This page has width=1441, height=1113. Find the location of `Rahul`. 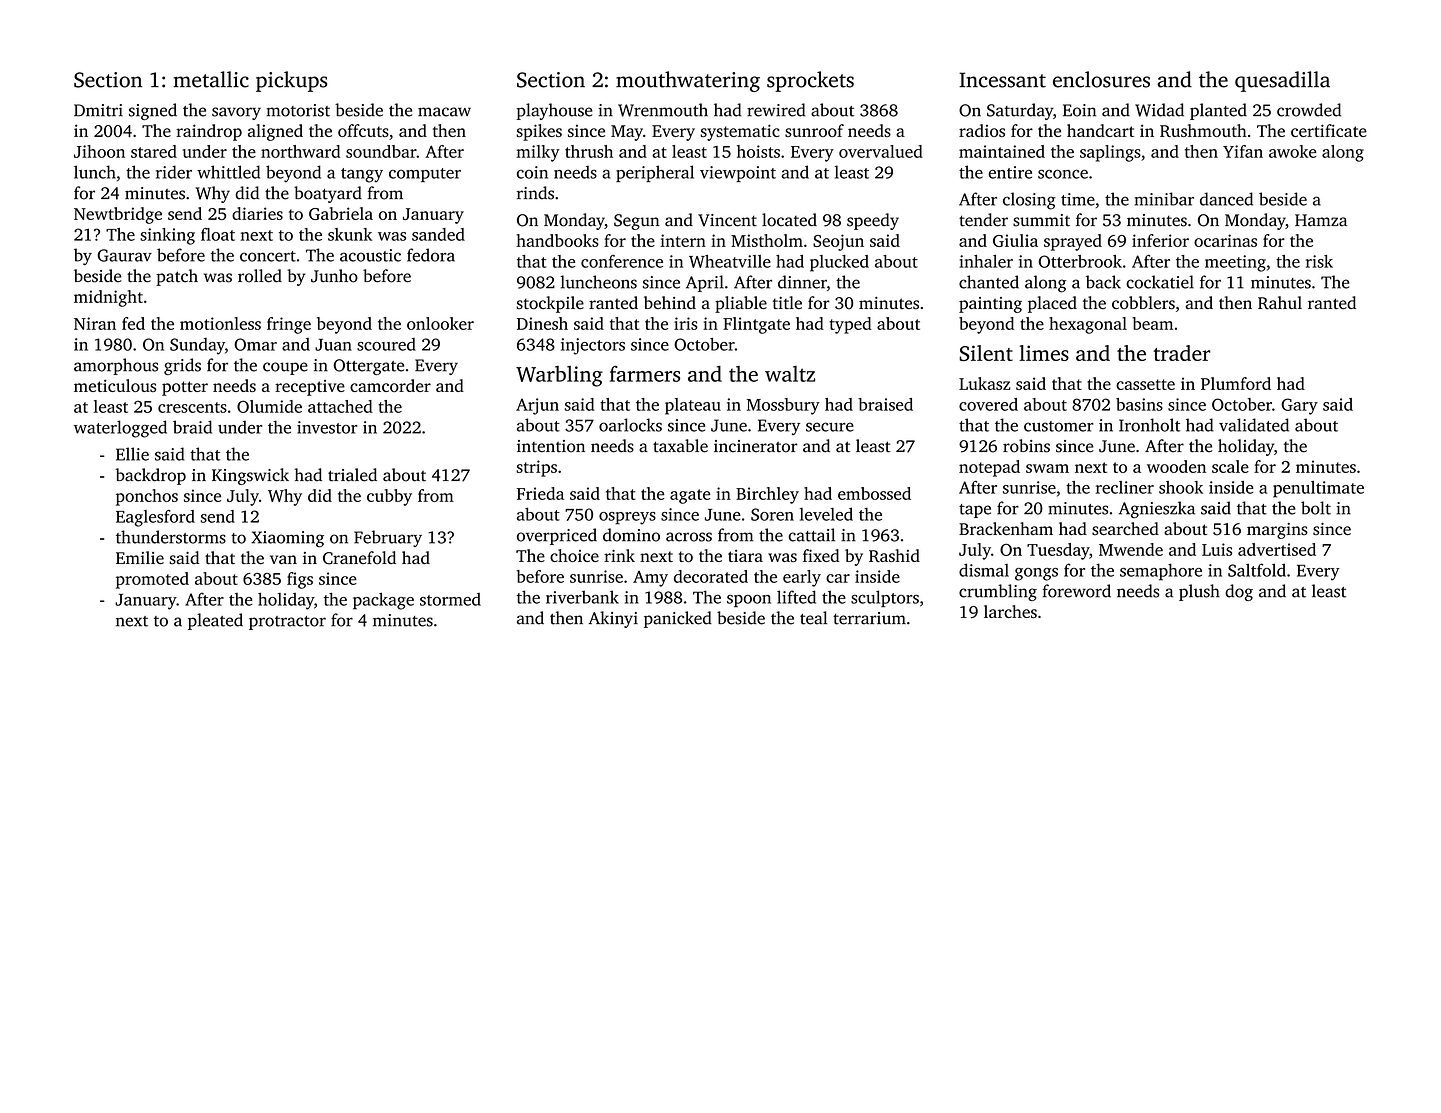

Rahul is located at coordinates (1280, 303).
